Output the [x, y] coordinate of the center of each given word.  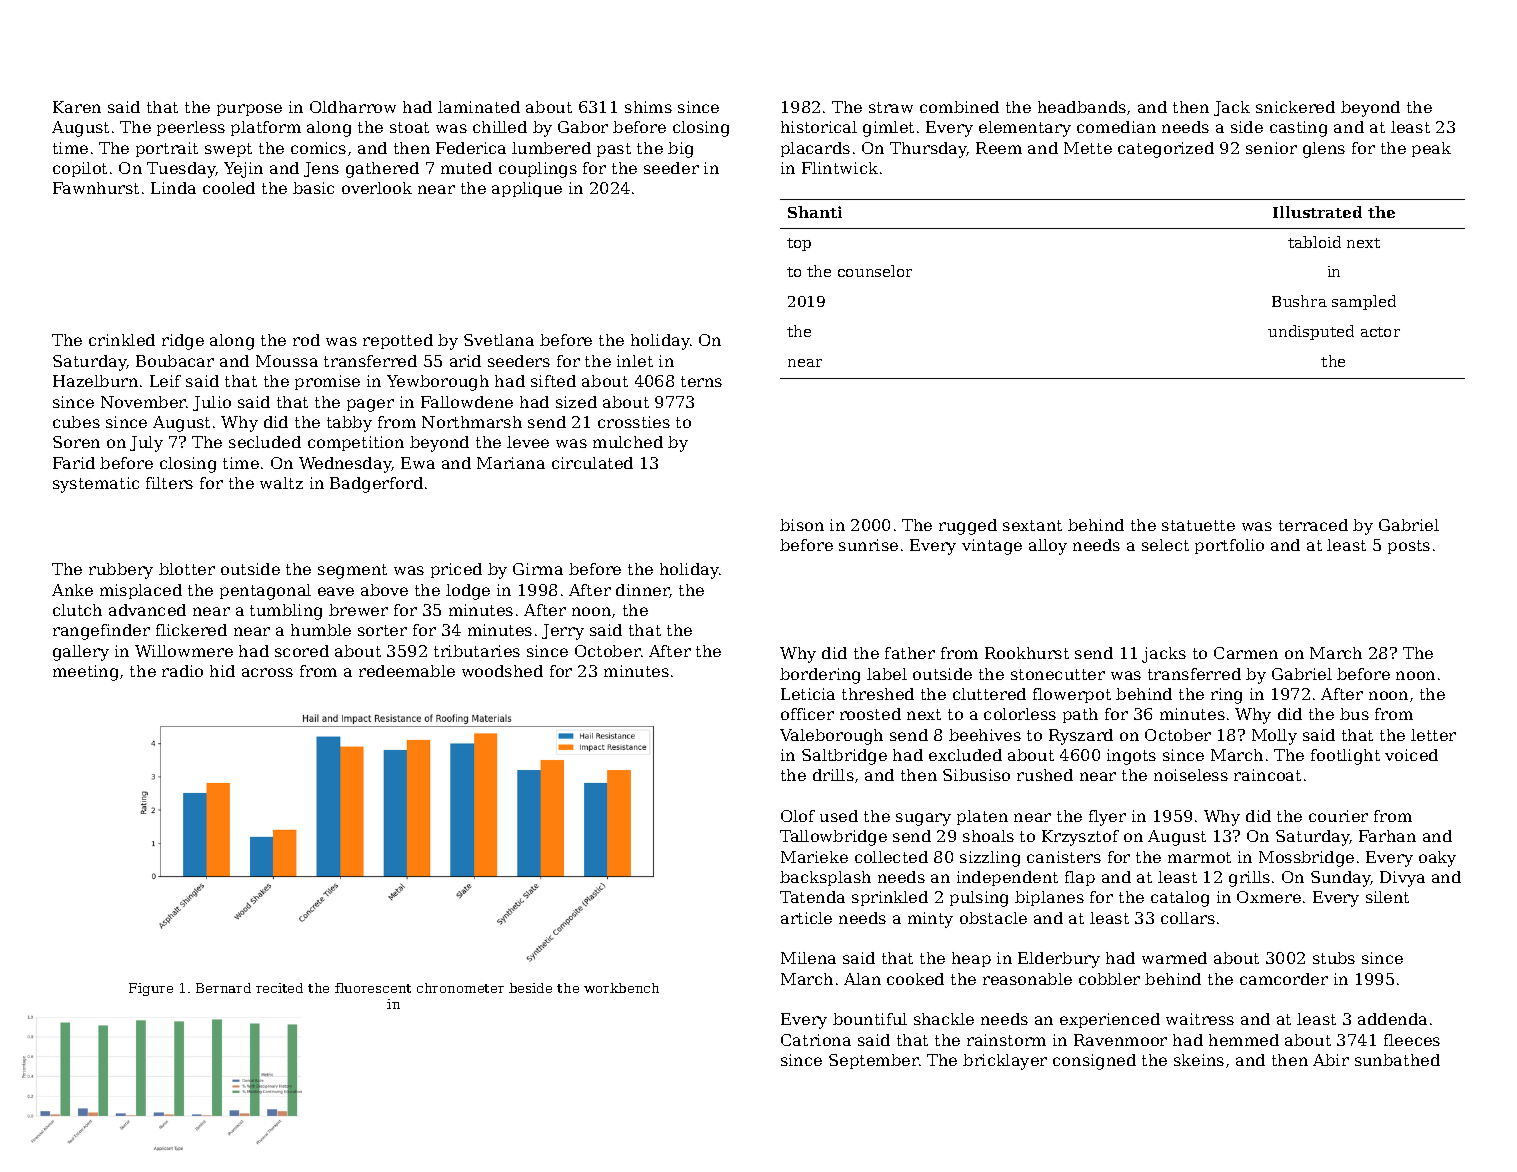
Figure [151, 989]
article [806, 918]
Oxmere [1269, 897]
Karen [77, 107]
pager [370, 405]
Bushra [1299, 301]
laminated [479, 107]
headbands [1082, 107]
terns [701, 381]
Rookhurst [1027, 653]
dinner [642, 590]
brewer [358, 610]
